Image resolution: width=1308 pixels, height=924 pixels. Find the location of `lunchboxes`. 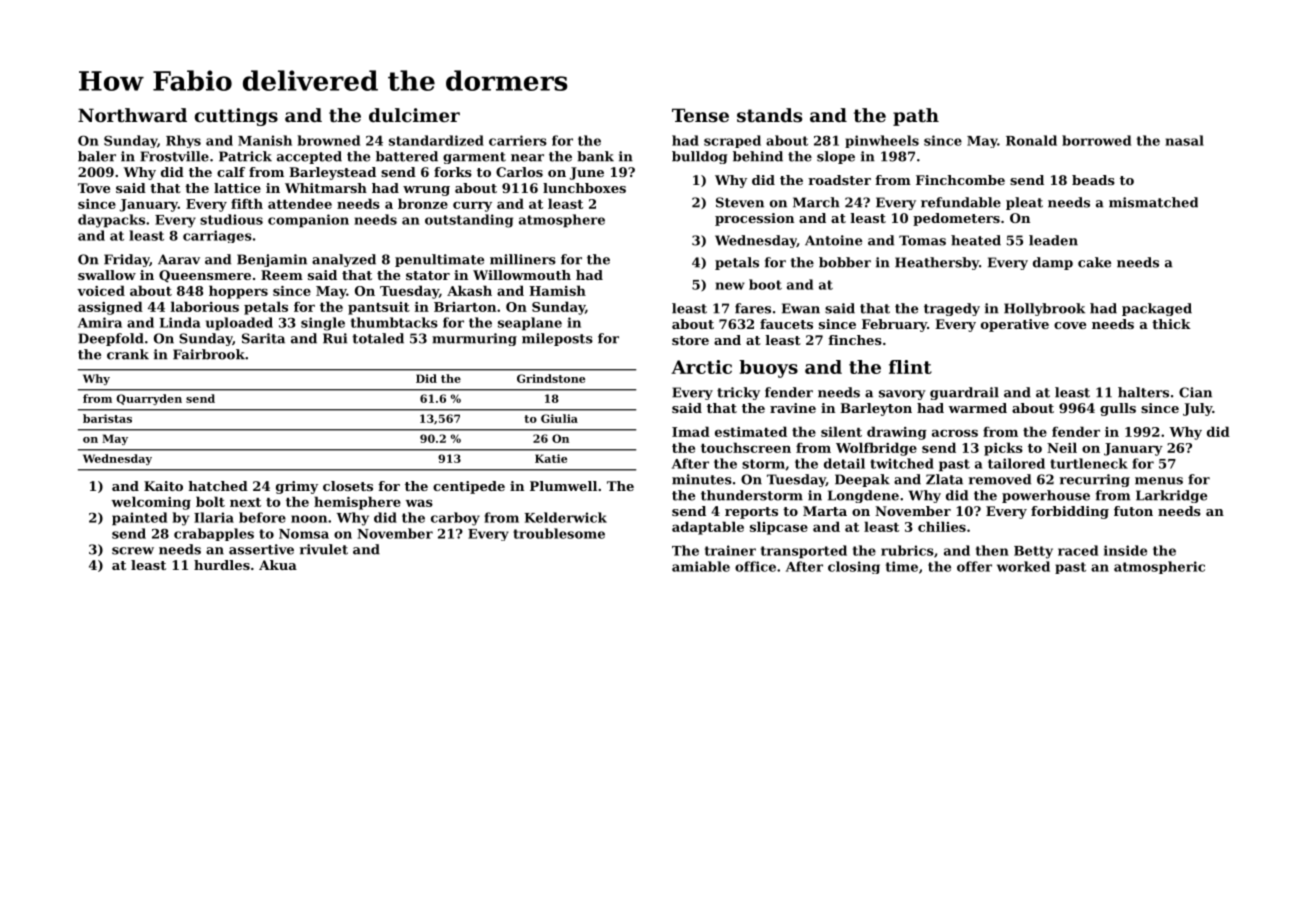

lunchboxes is located at coordinates (584, 188).
